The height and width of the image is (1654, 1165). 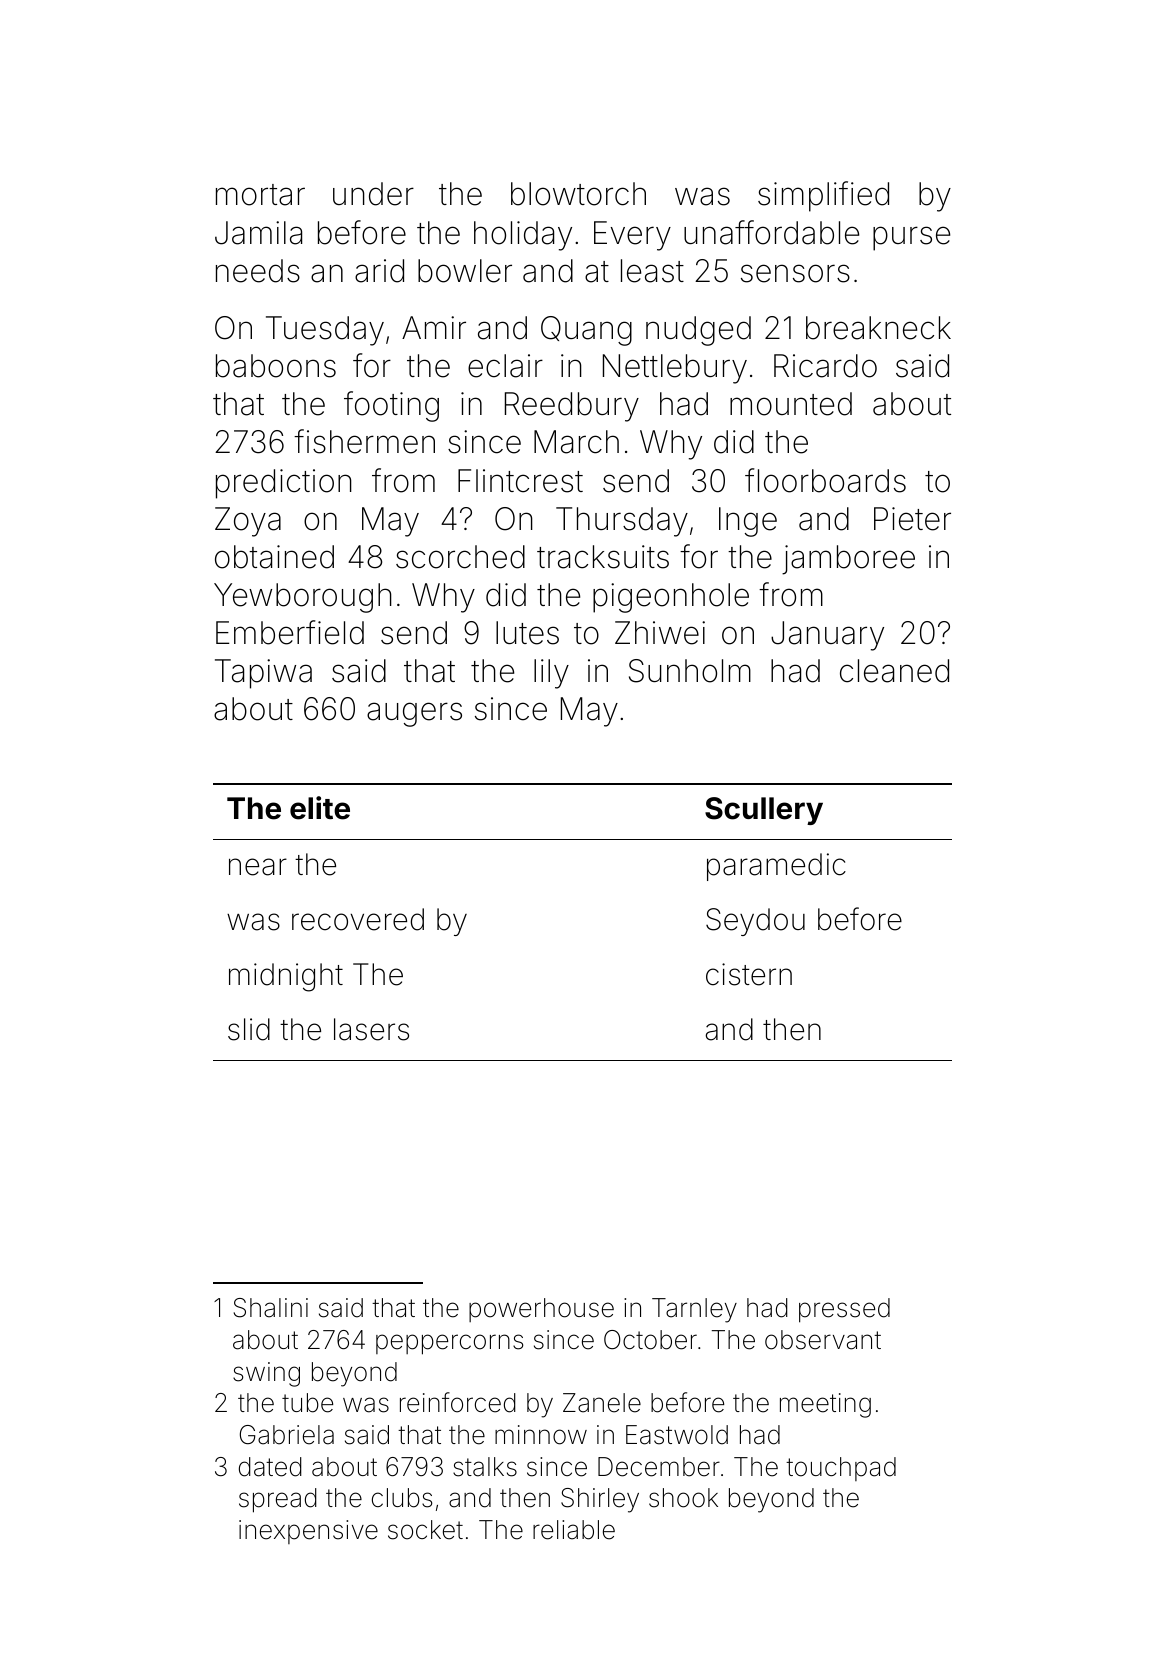 What do you see at coordinates (271, 1308) in the image?
I see `Shalini` at bounding box center [271, 1308].
